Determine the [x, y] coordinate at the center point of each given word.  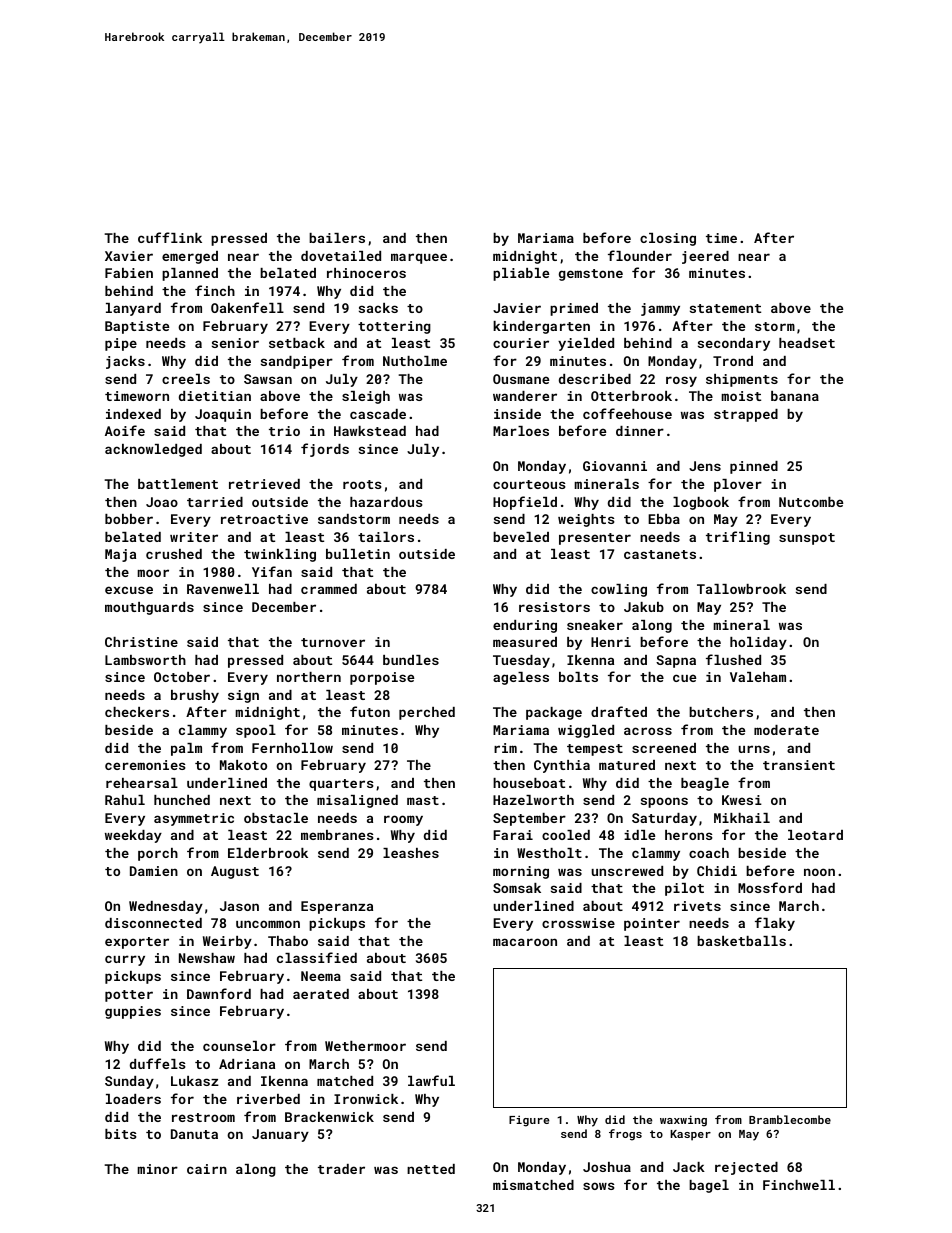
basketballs [741, 941]
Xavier [129, 256]
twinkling [280, 555]
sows [599, 1186]
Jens [705, 466]
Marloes [521, 431]
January [280, 1135]
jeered [705, 257]
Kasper [690, 1135]
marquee [419, 258]
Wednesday [166, 907]
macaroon [525, 942]
